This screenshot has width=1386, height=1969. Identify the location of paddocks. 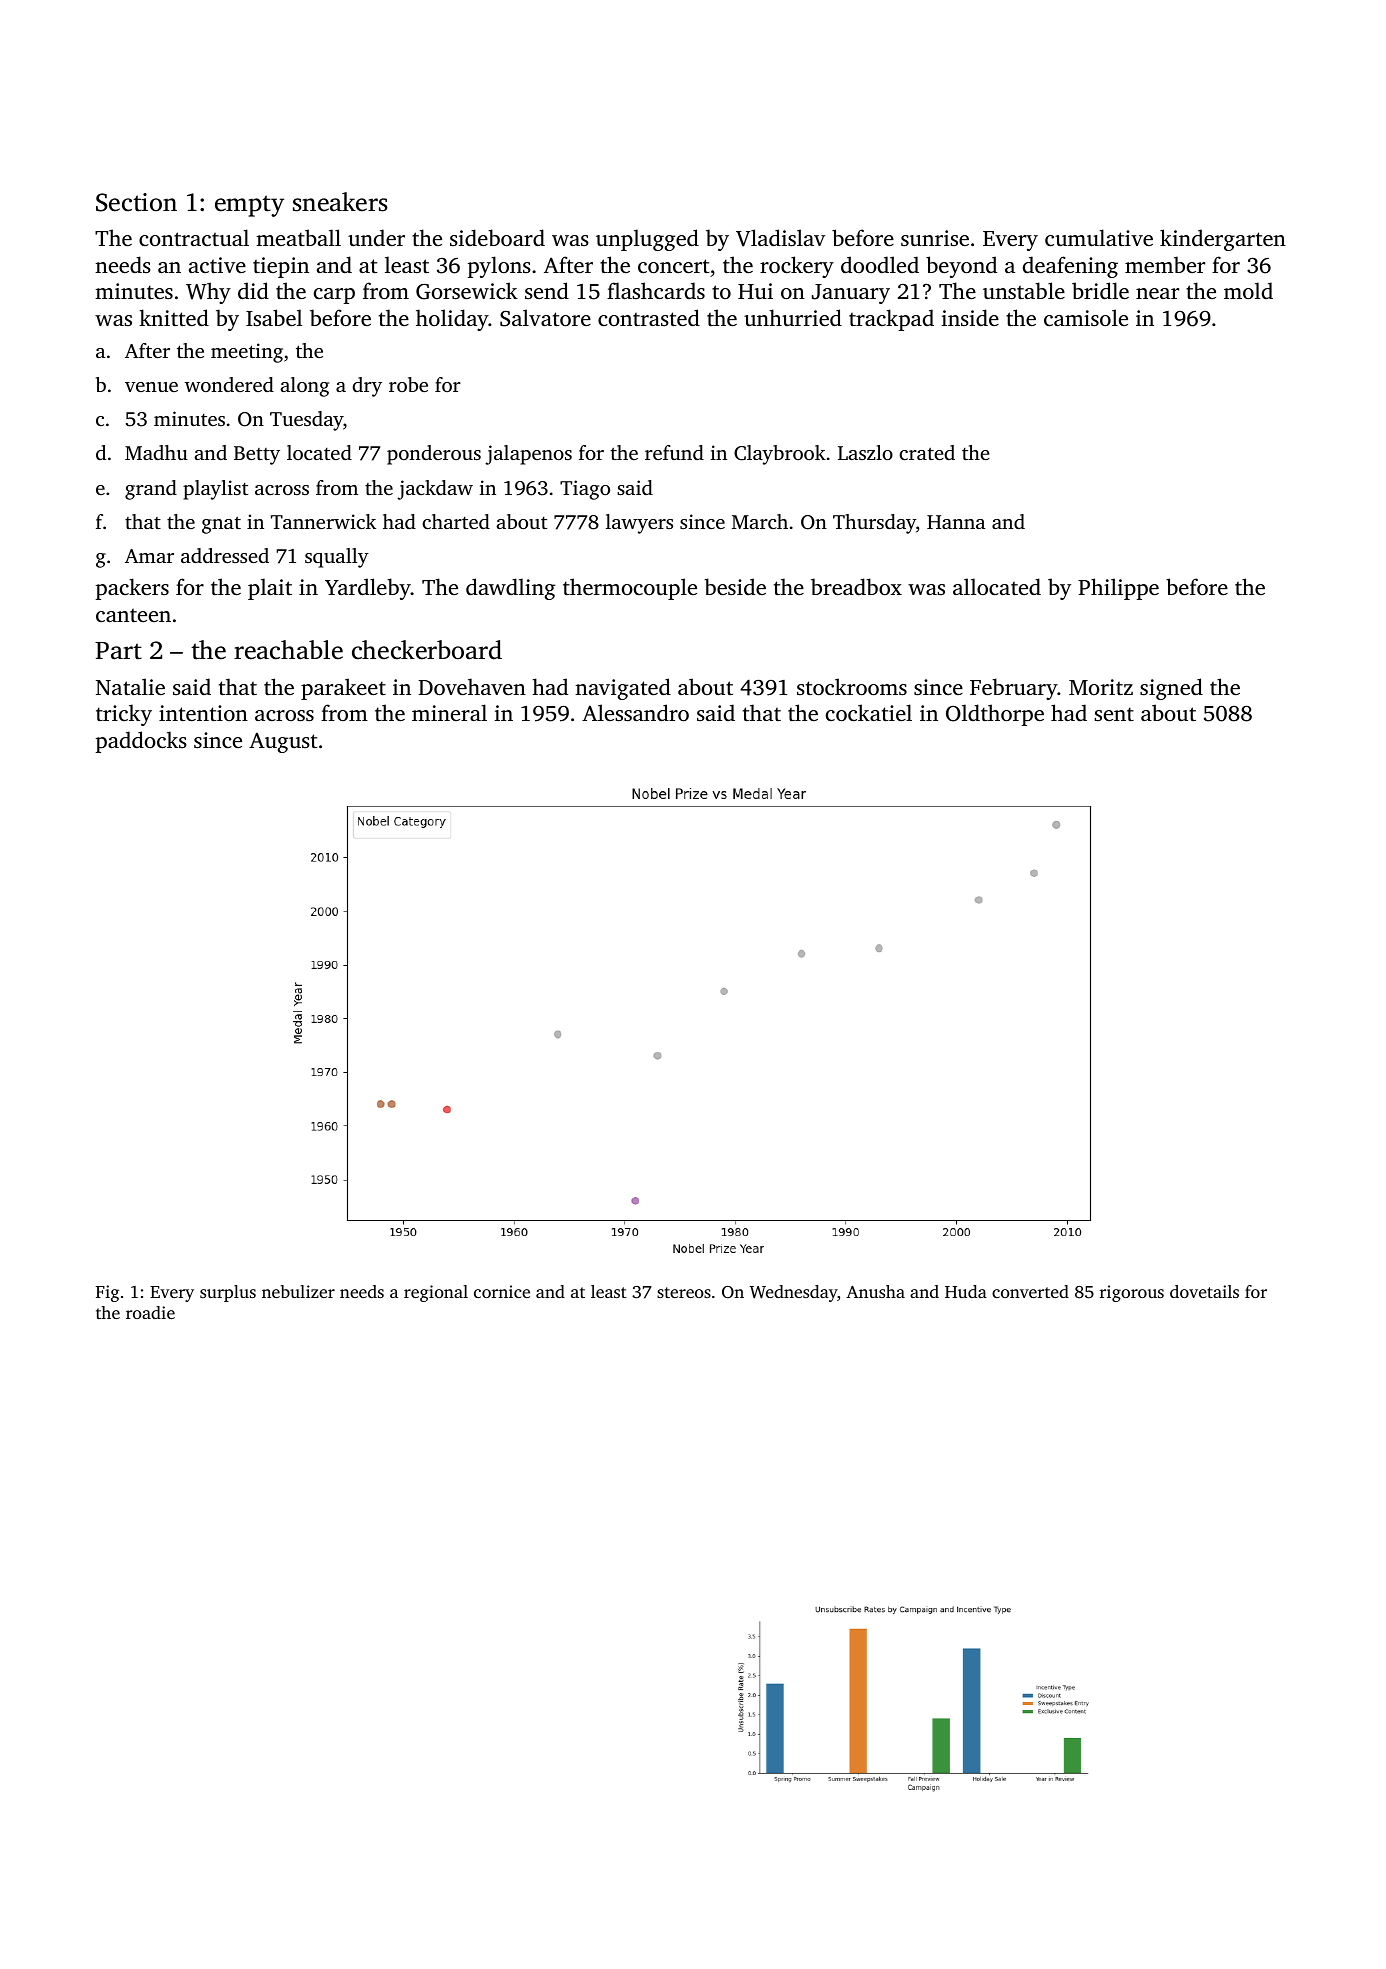
(141, 742).
